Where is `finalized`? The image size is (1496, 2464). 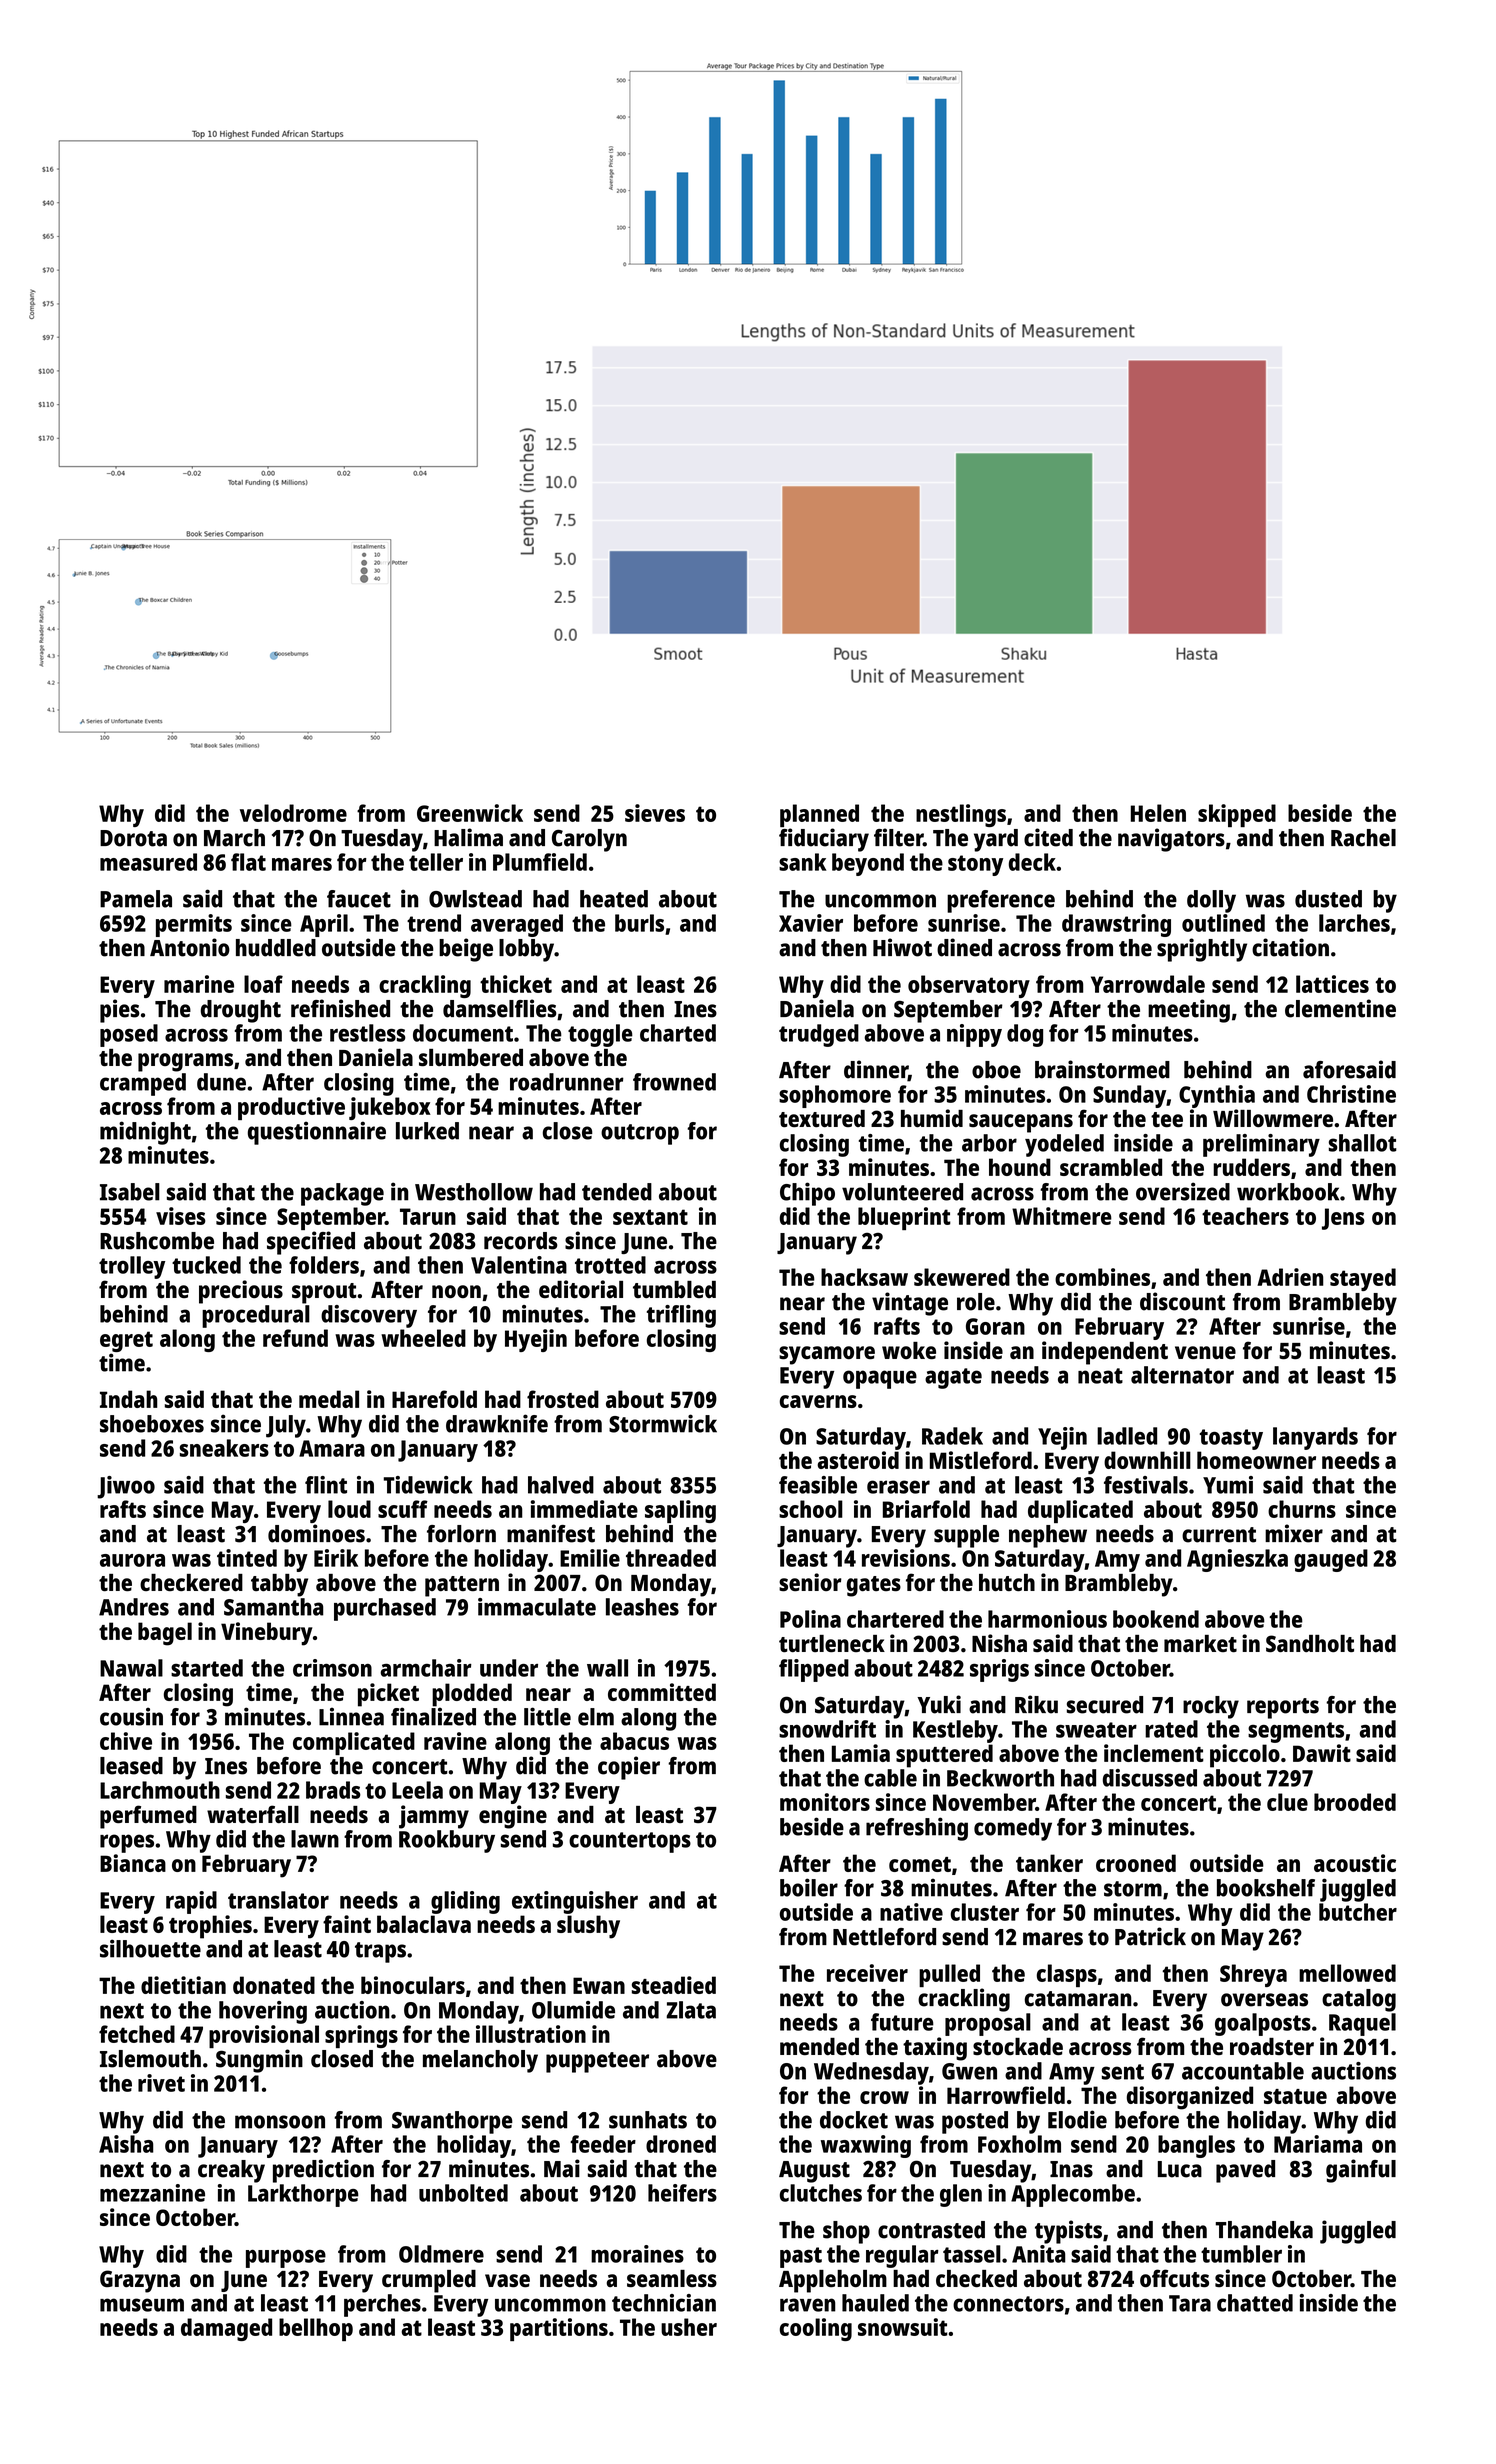 finalized is located at coordinates (433, 1716).
